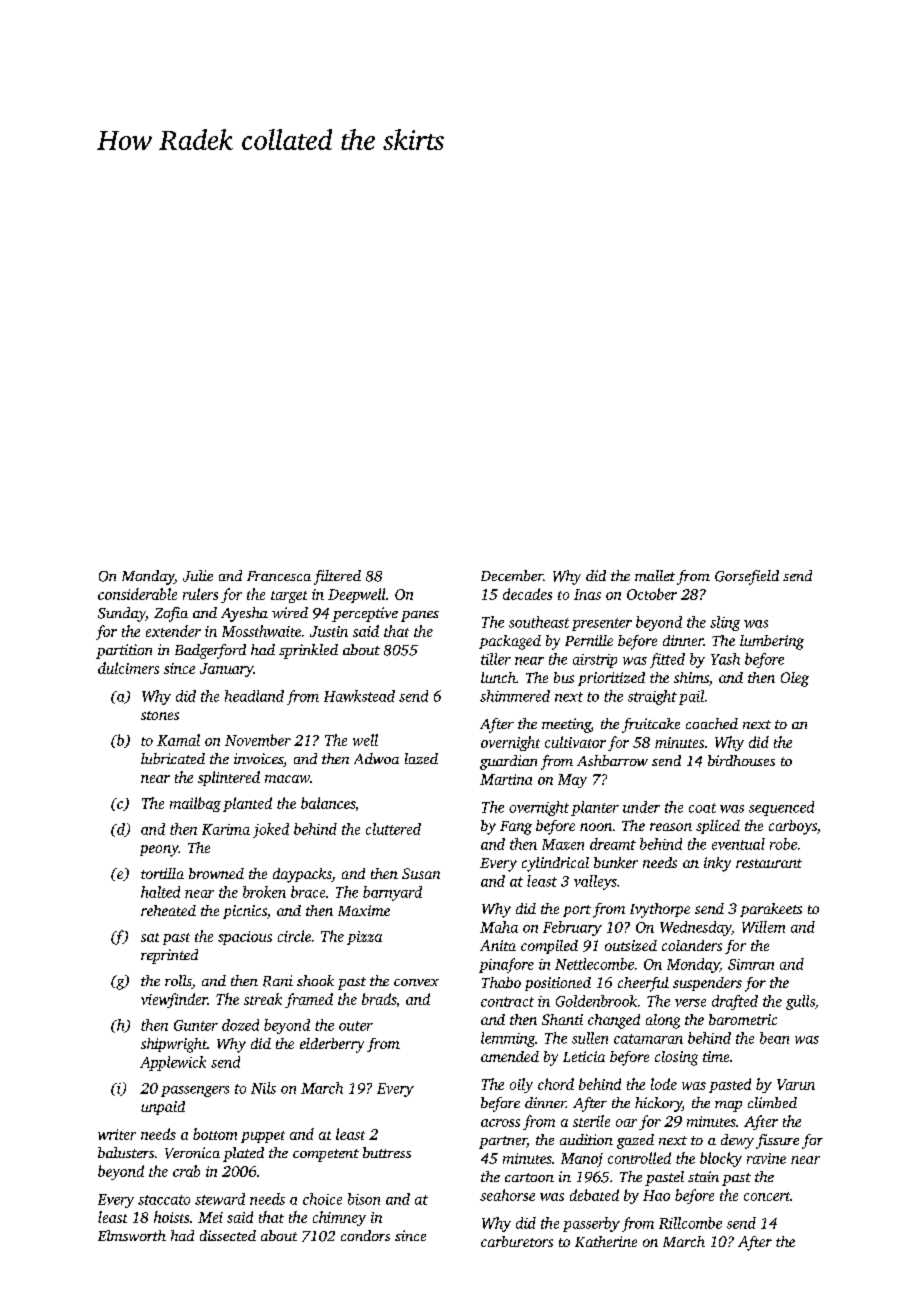 This screenshot has width=924, height=1308. Describe the element at coordinates (741, 760) in the screenshot. I see `birdhouses` at that location.
